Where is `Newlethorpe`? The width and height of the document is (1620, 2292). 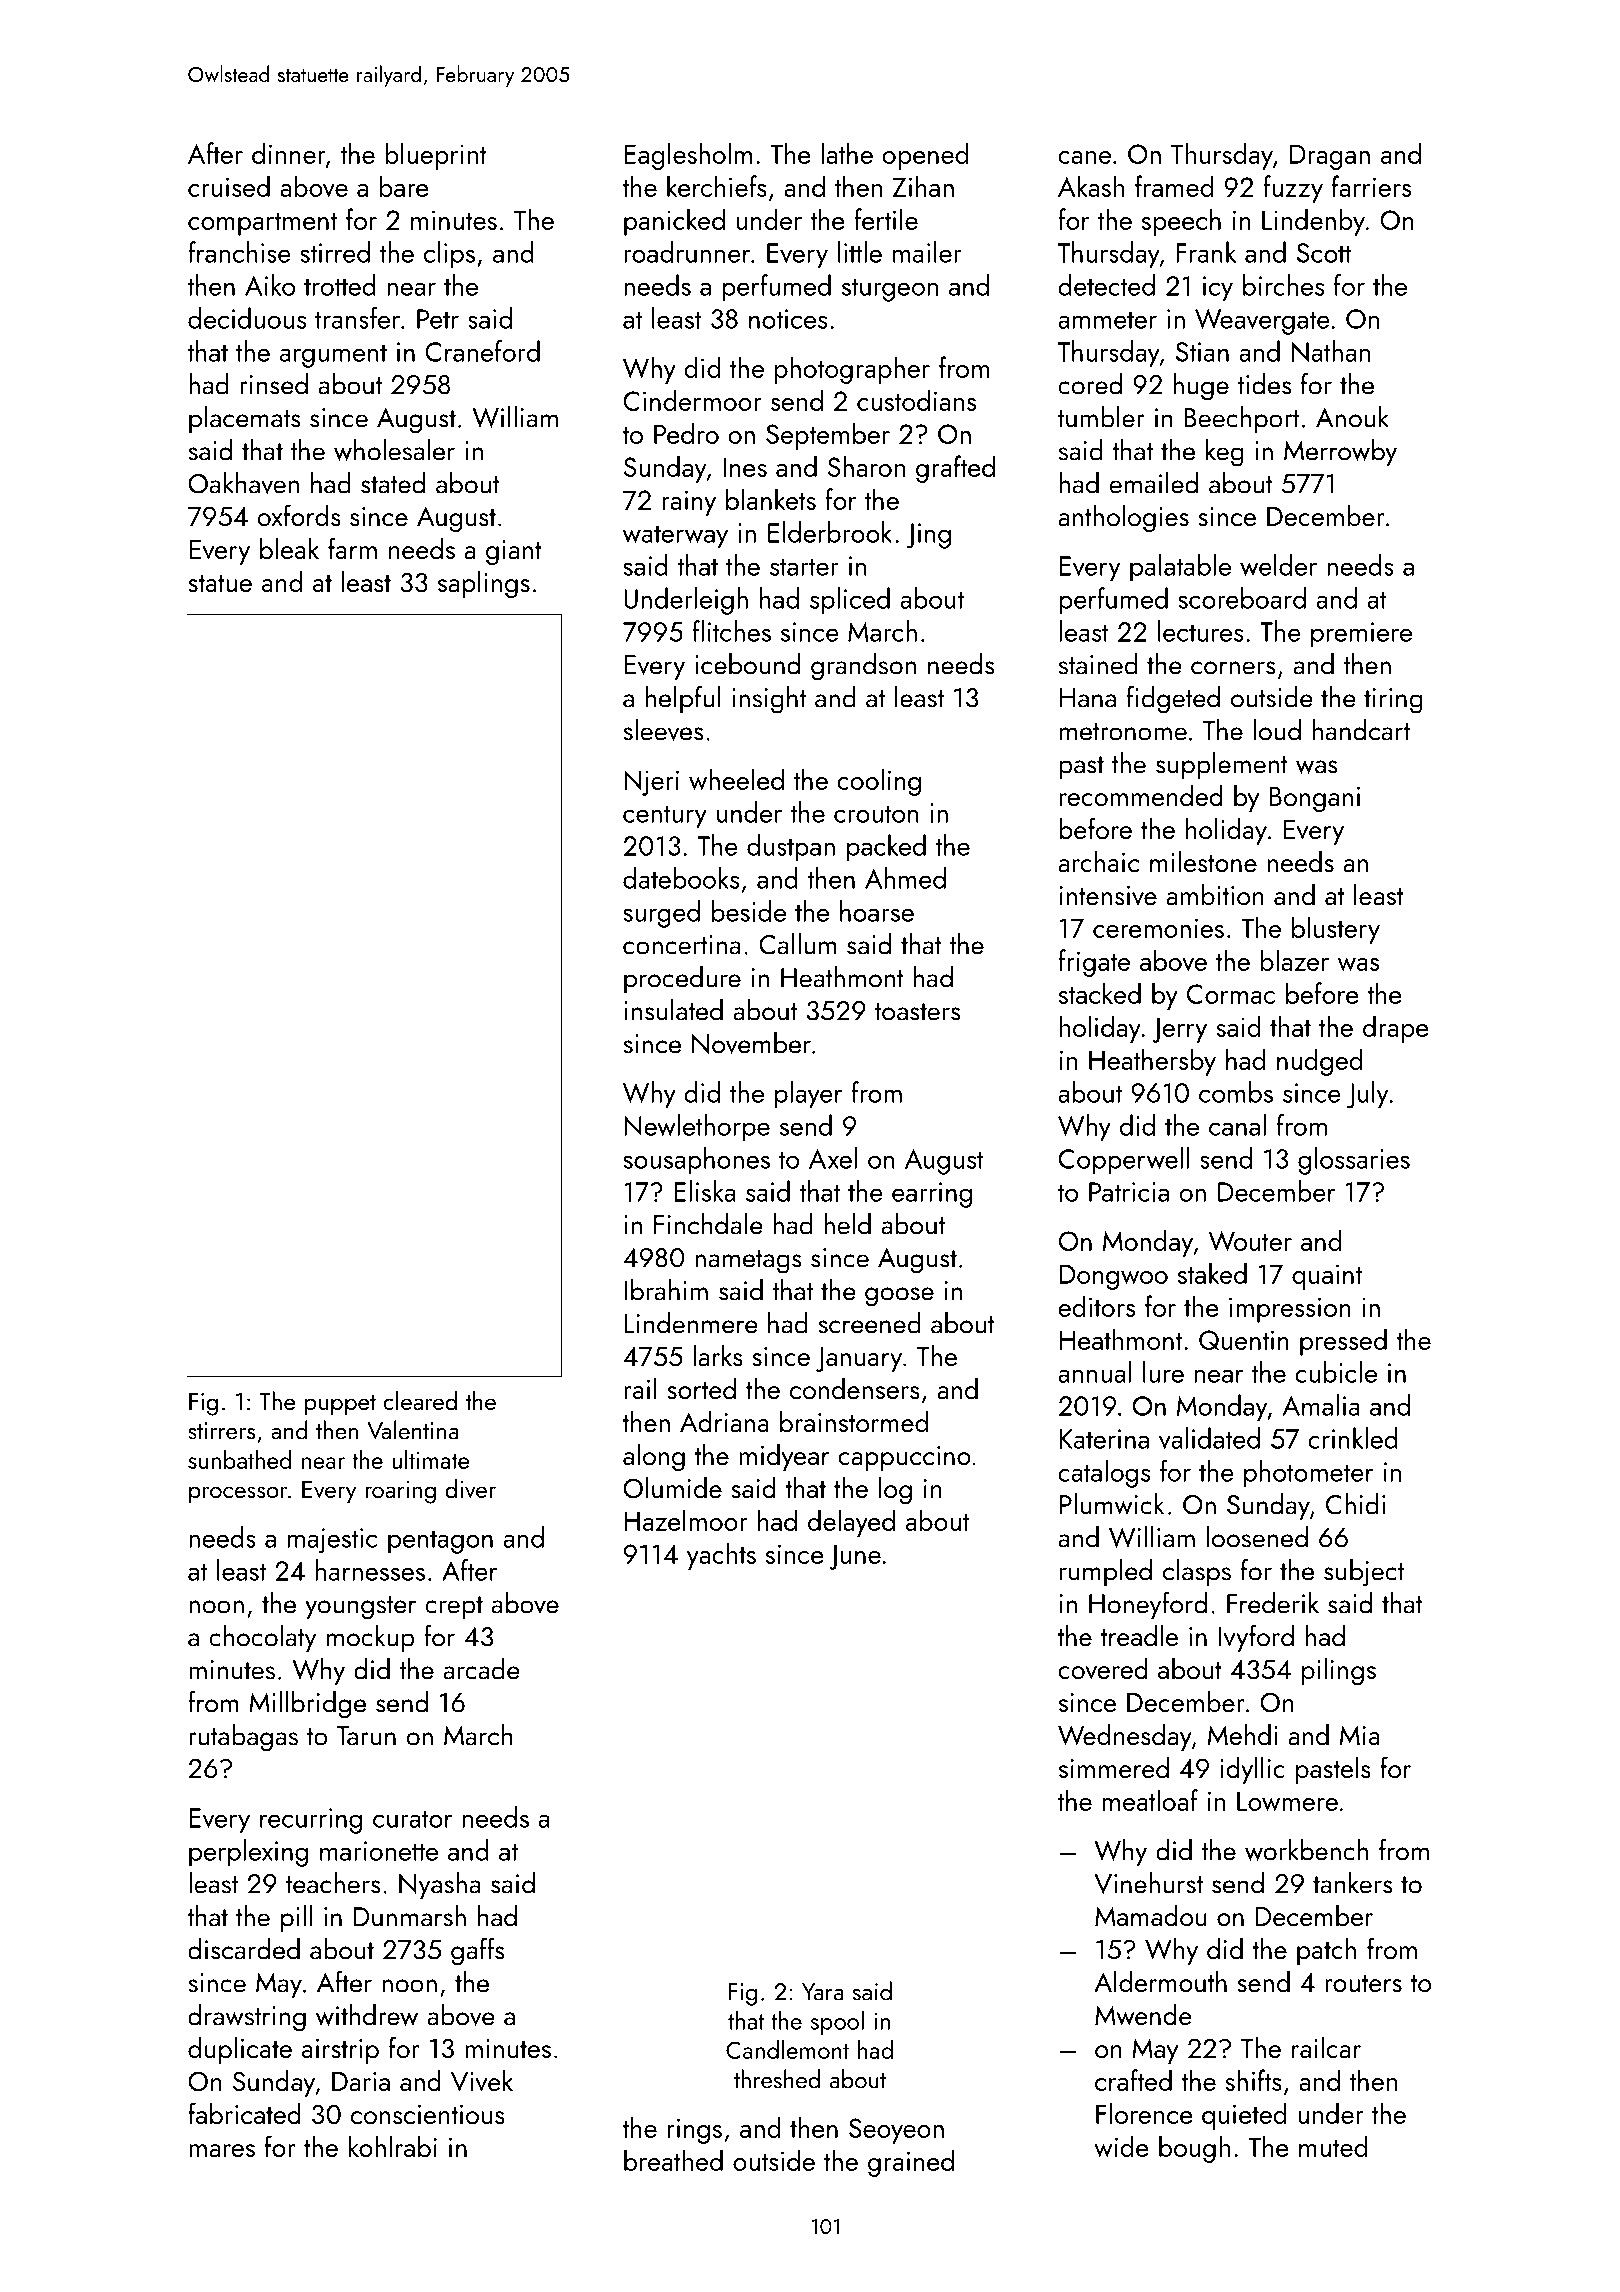 Newlethorpe is located at coordinates (697, 1128).
